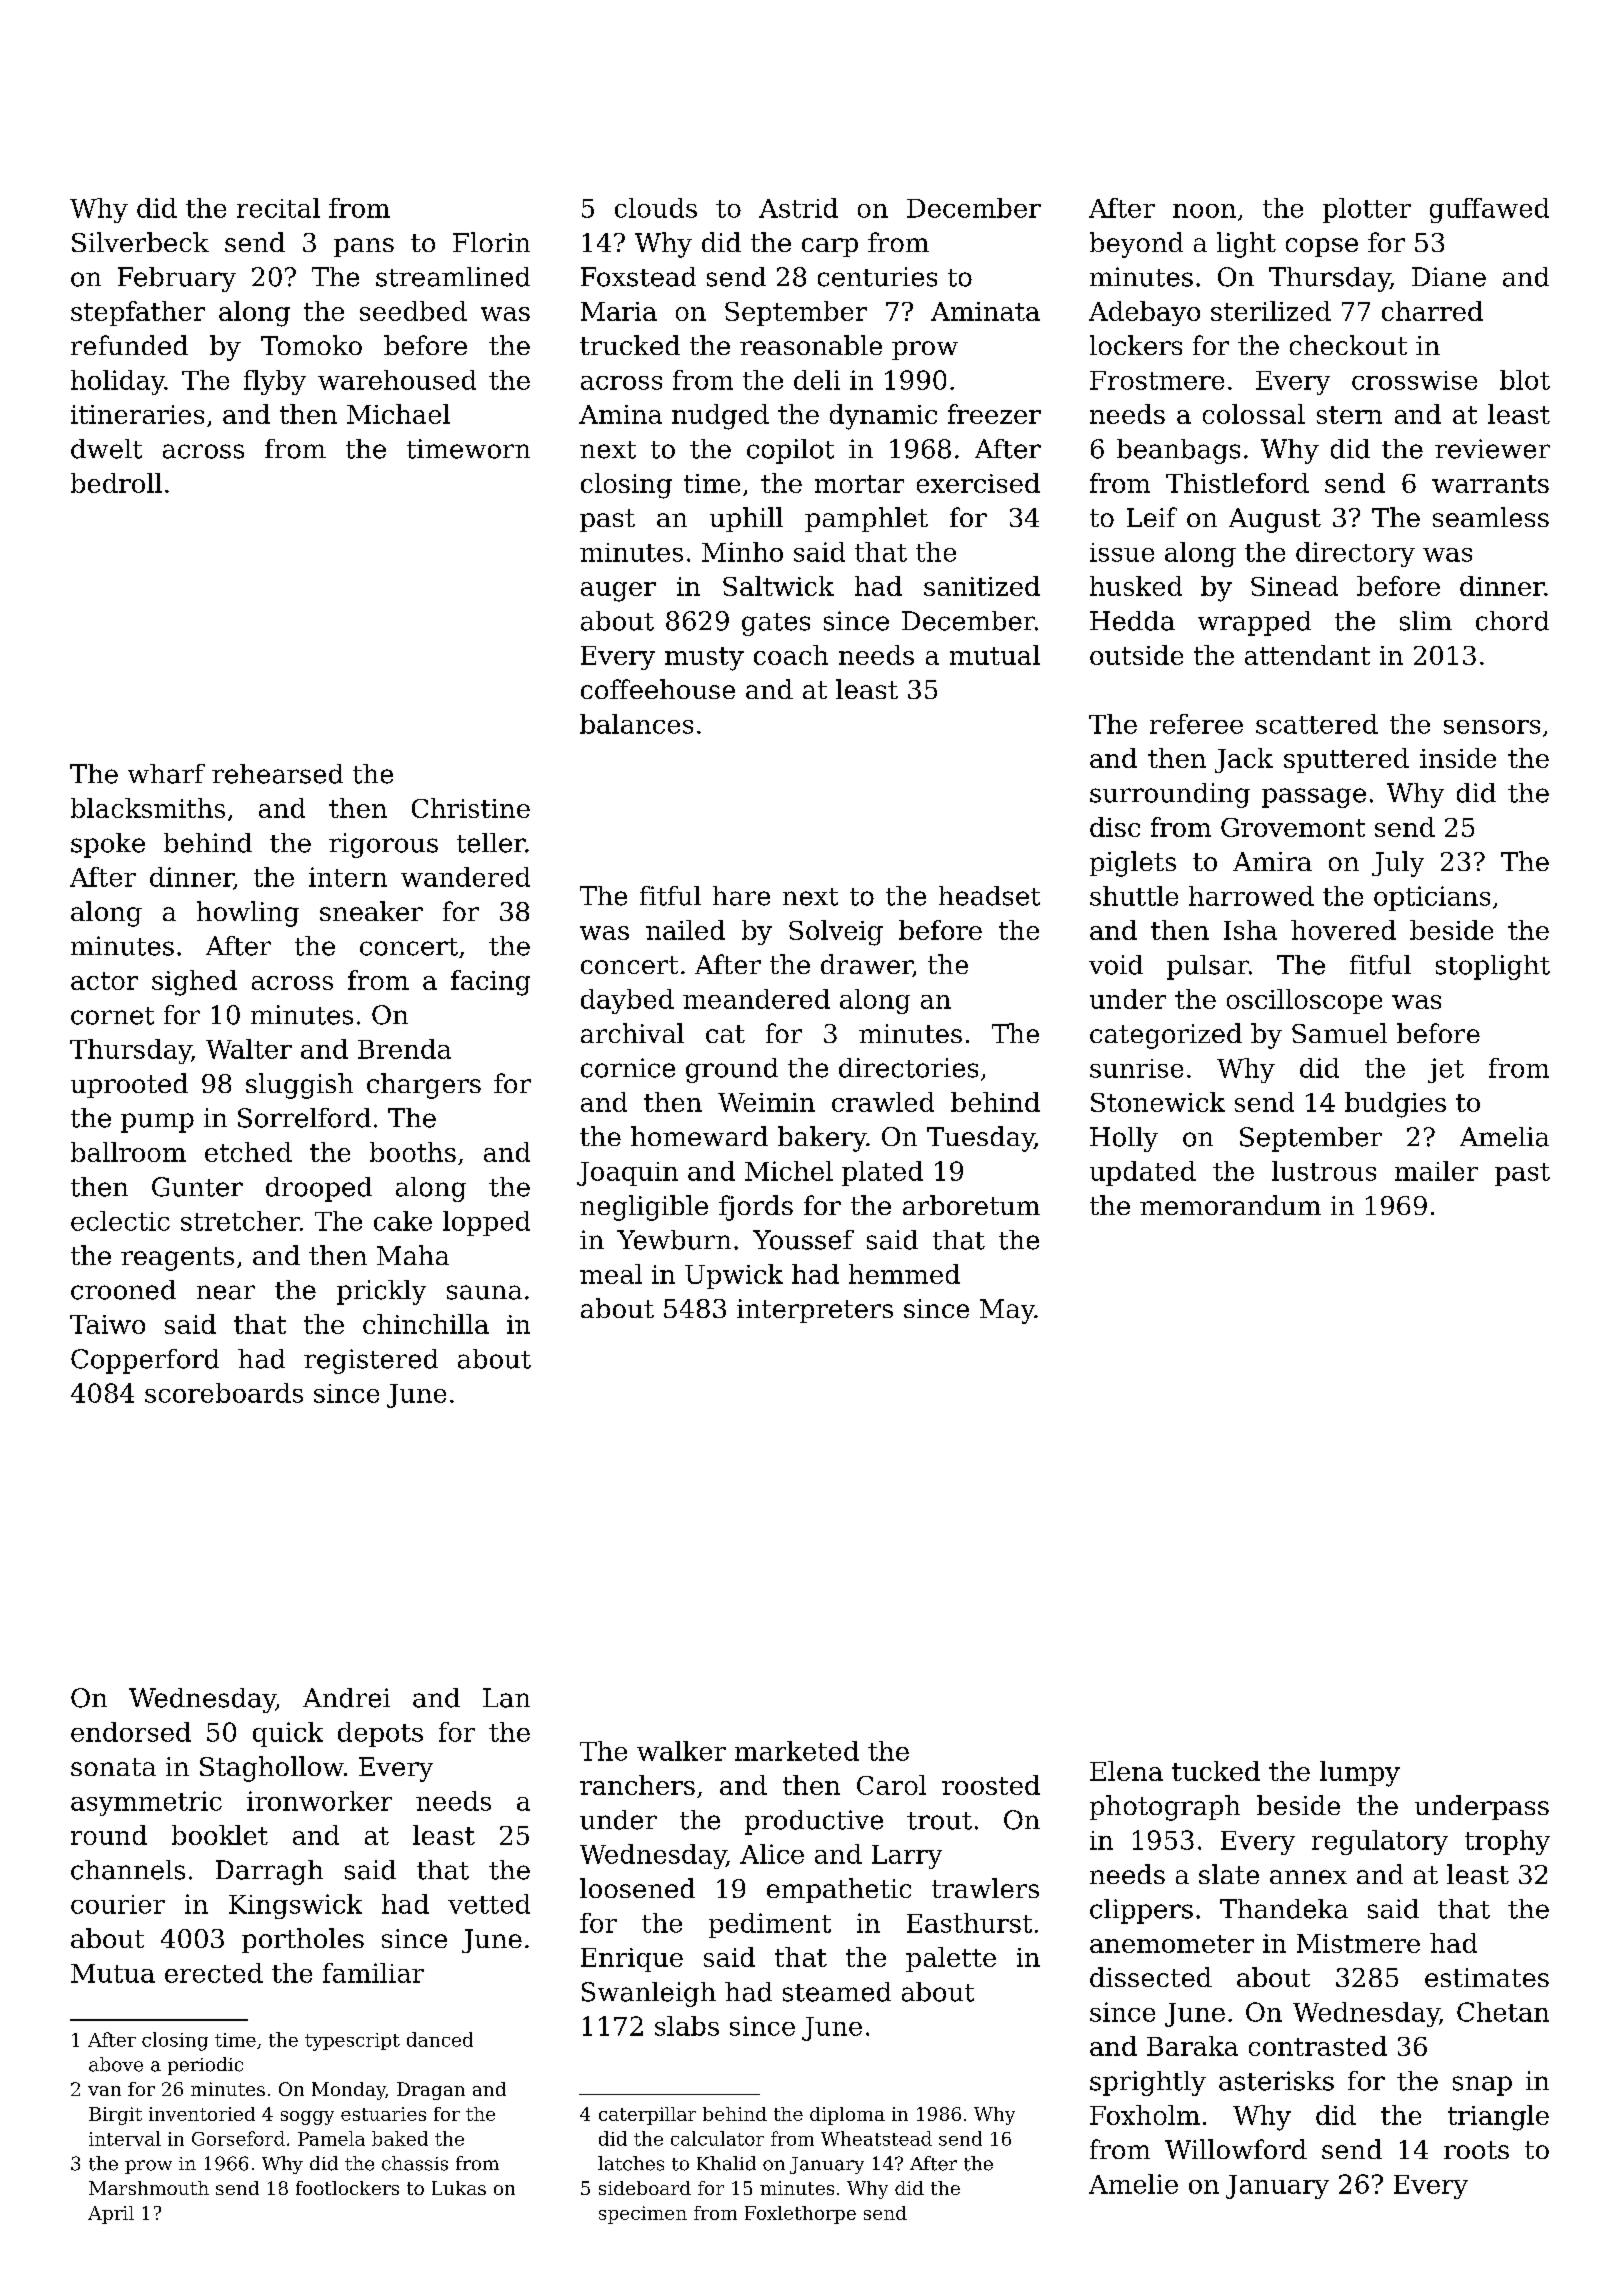  Describe the element at coordinates (131, 1732) in the screenshot. I see `endorsed` at that location.
